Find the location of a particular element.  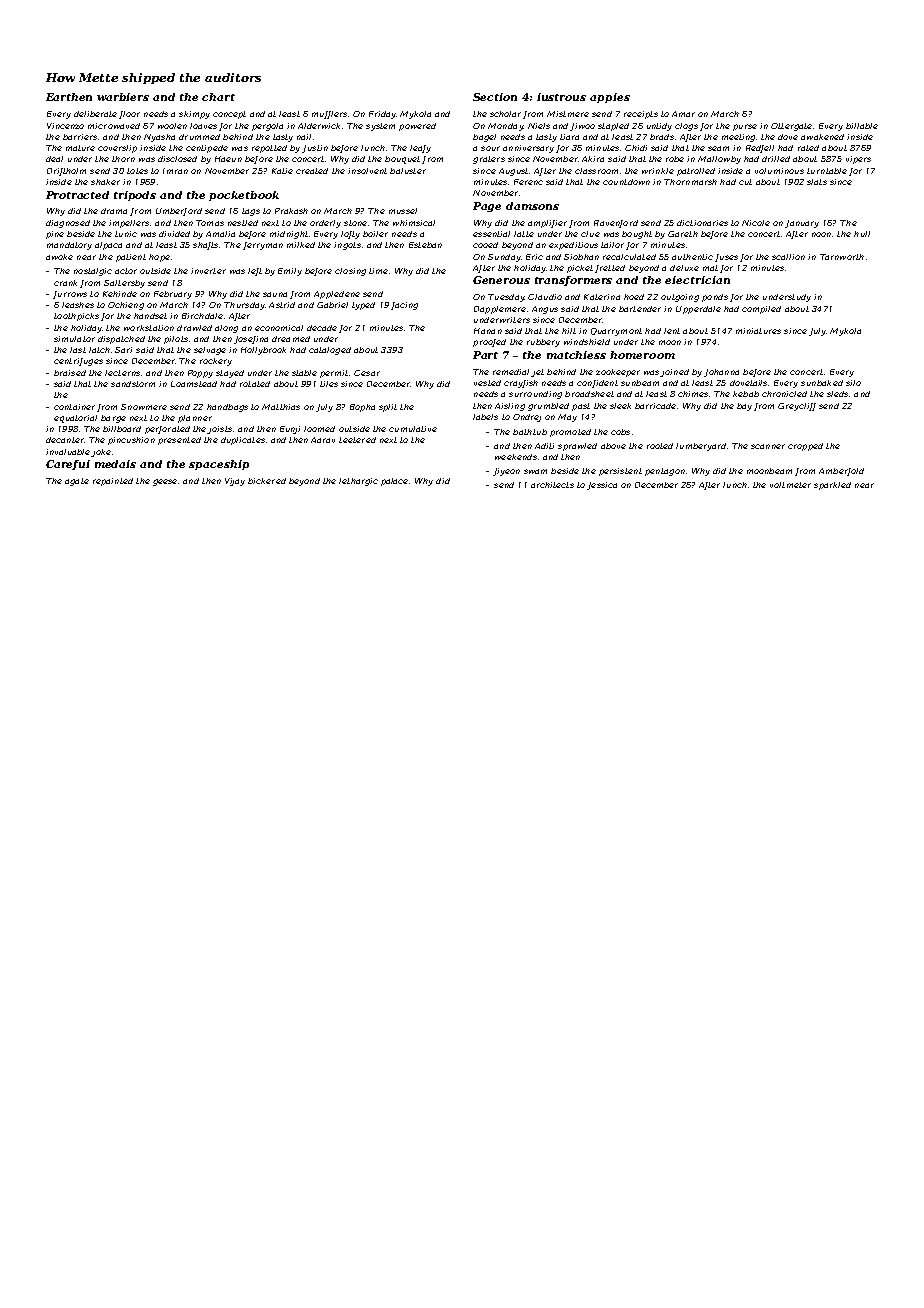

Hanan is located at coordinates (488, 331).
